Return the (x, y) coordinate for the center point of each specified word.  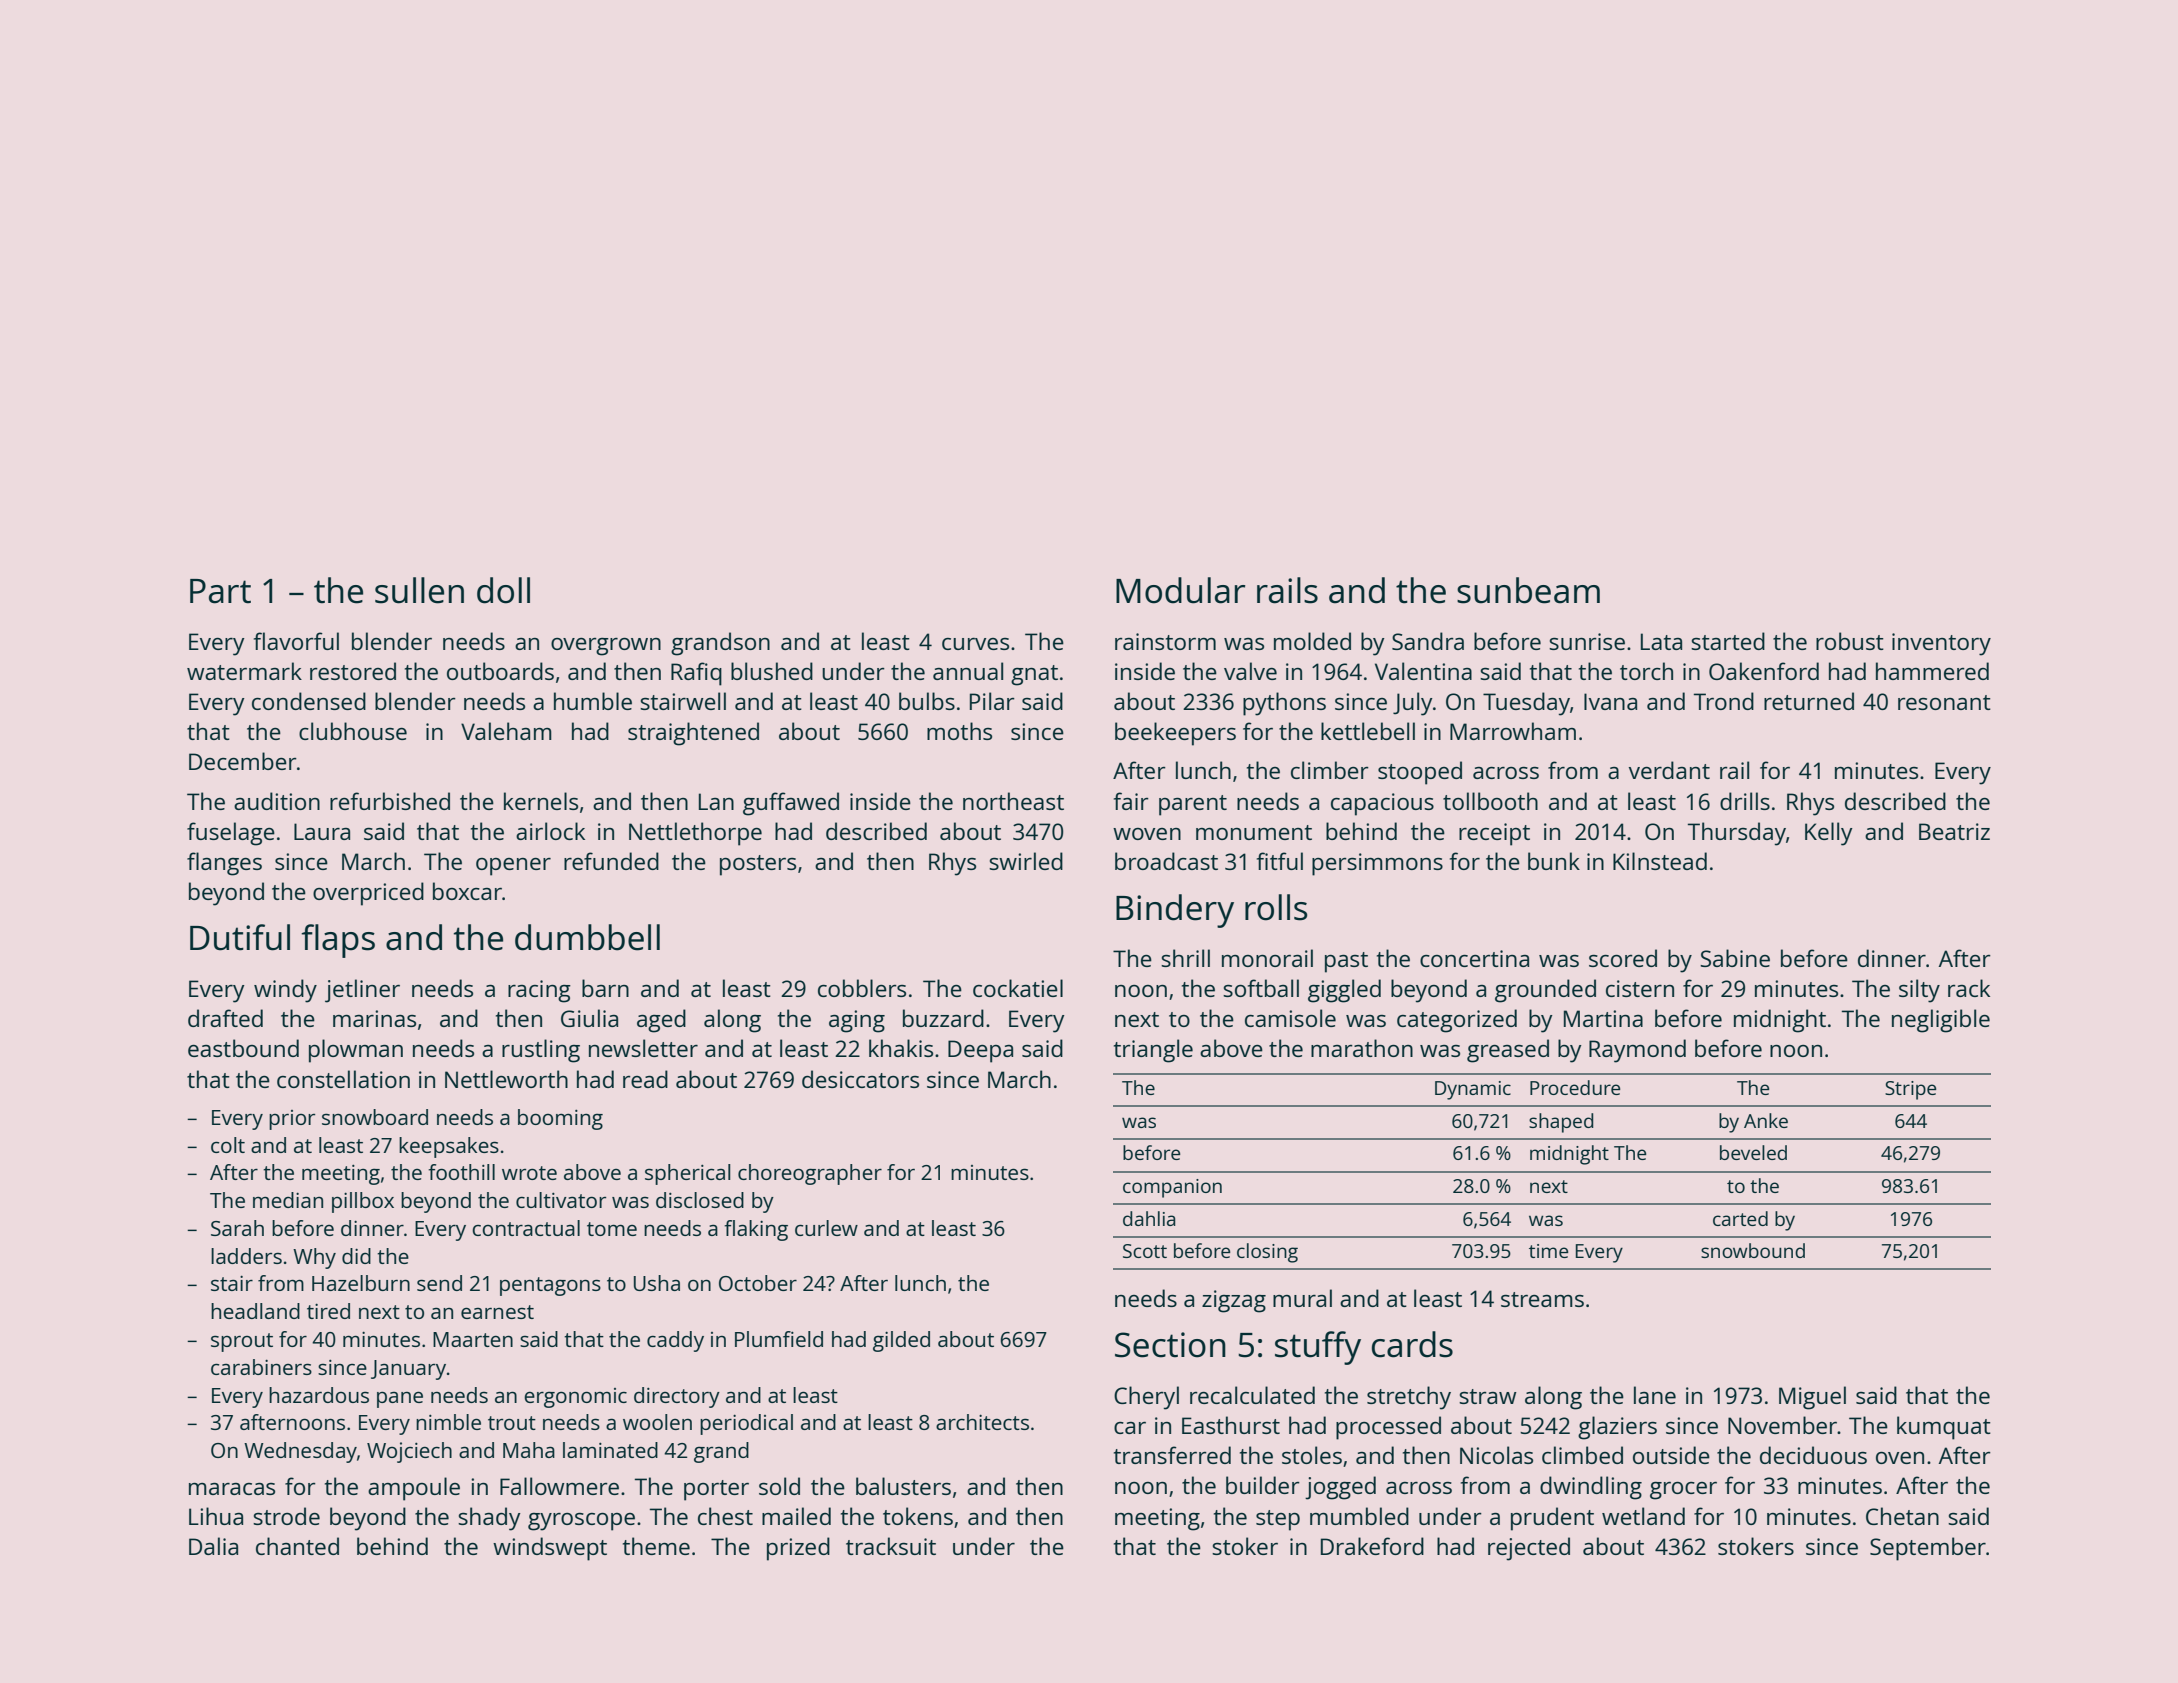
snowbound (1753, 1250)
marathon (1362, 1048)
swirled (1026, 861)
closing (1267, 1253)
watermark (244, 671)
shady (489, 1519)
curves (975, 644)
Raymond (1637, 1051)
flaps (338, 941)
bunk (1554, 861)
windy (285, 991)
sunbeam (1528, 590)
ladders (246, 1256)
